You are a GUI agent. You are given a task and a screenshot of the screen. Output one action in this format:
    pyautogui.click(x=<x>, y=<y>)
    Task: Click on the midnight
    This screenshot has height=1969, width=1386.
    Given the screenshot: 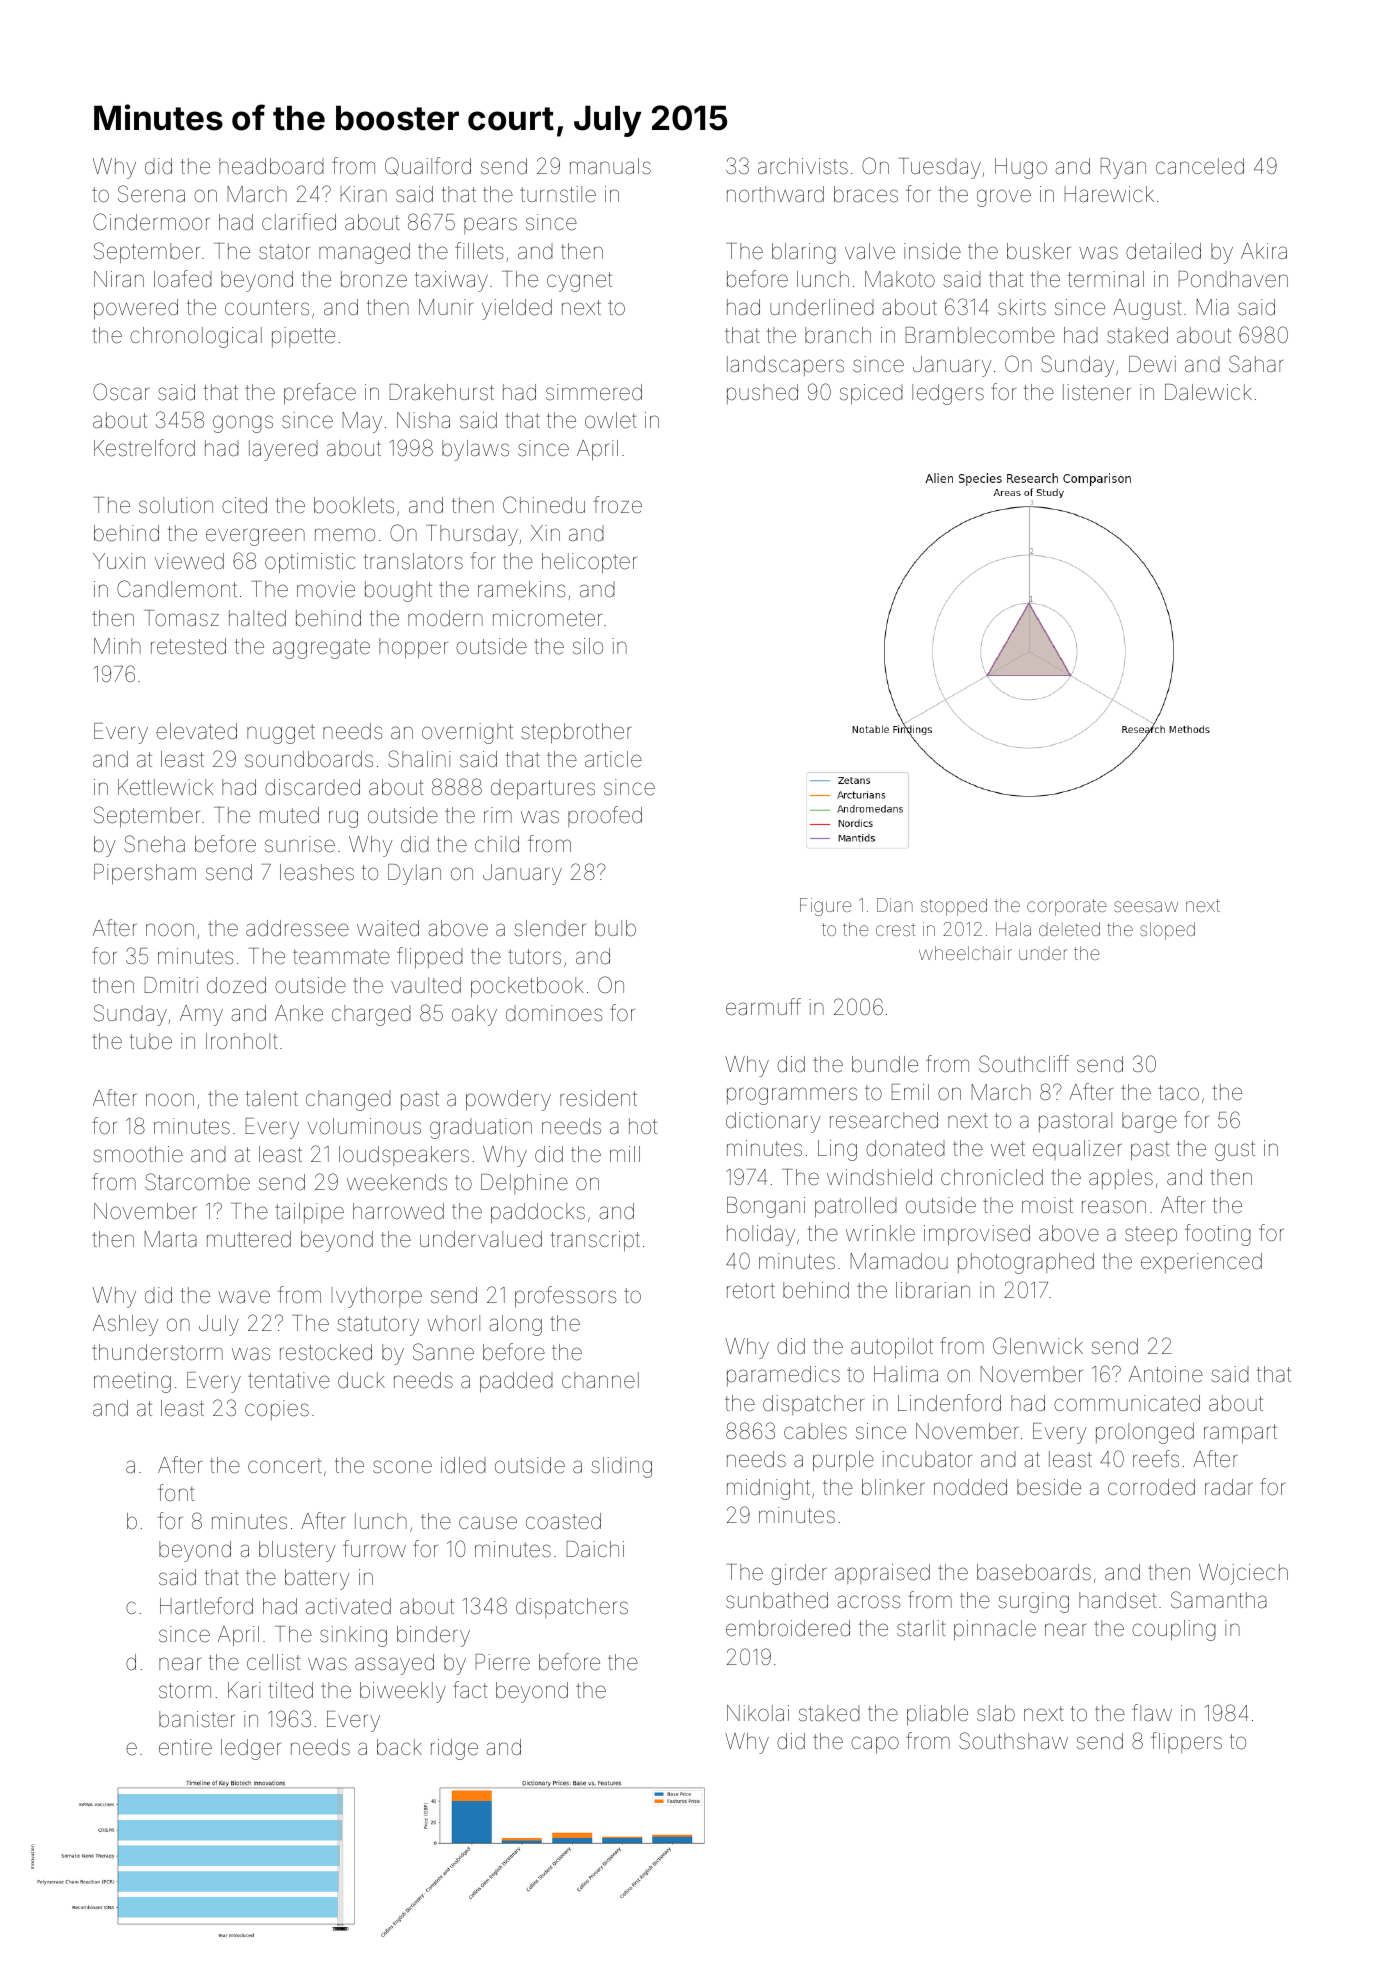 What is the action you would take?
    pyautogui.click(x=768, y=1489)
